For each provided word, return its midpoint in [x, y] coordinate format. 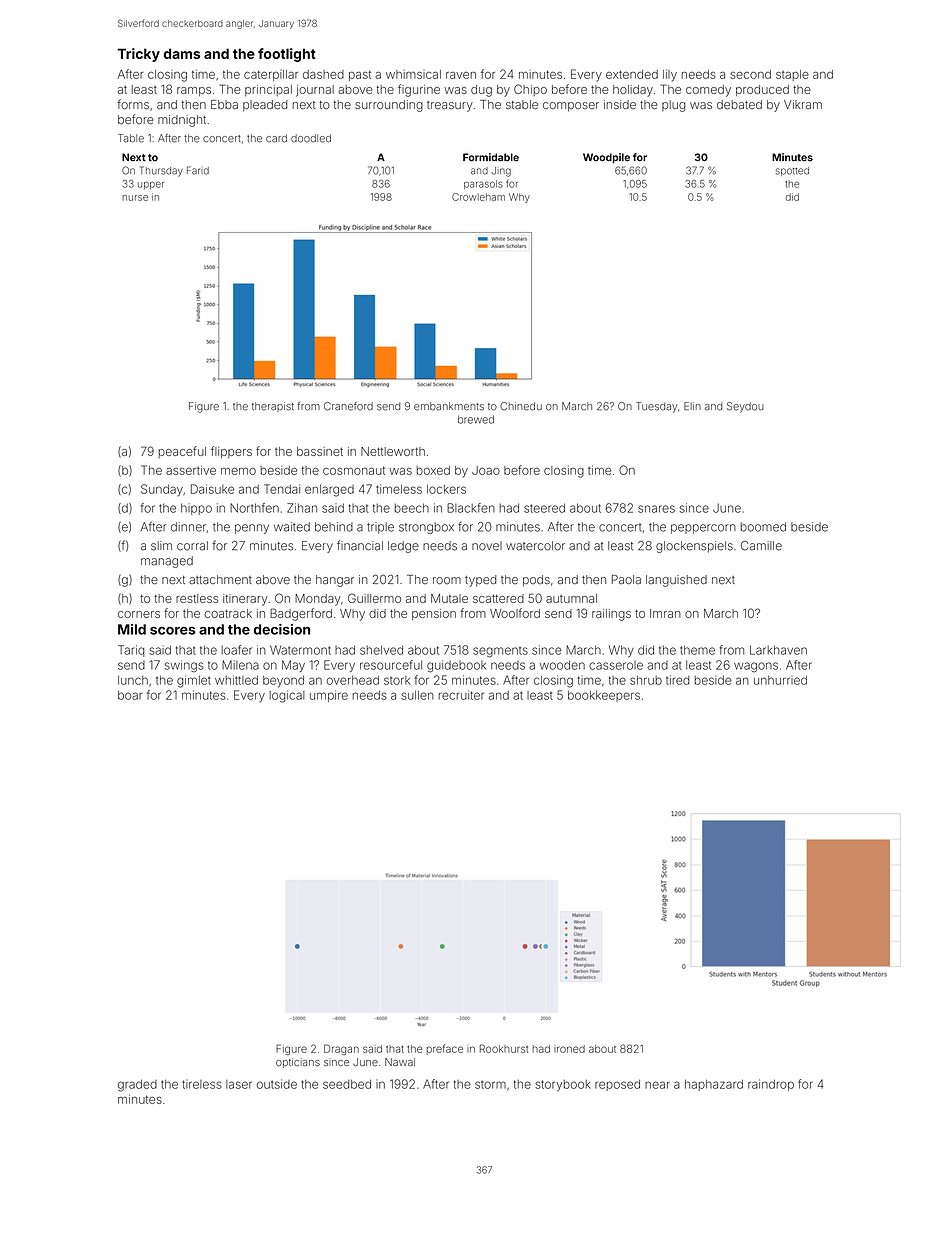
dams [182, 53]
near [657, 1085]
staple [792, 75]
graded [137, 1086]
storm [490, 1084]
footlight [287, 55]
